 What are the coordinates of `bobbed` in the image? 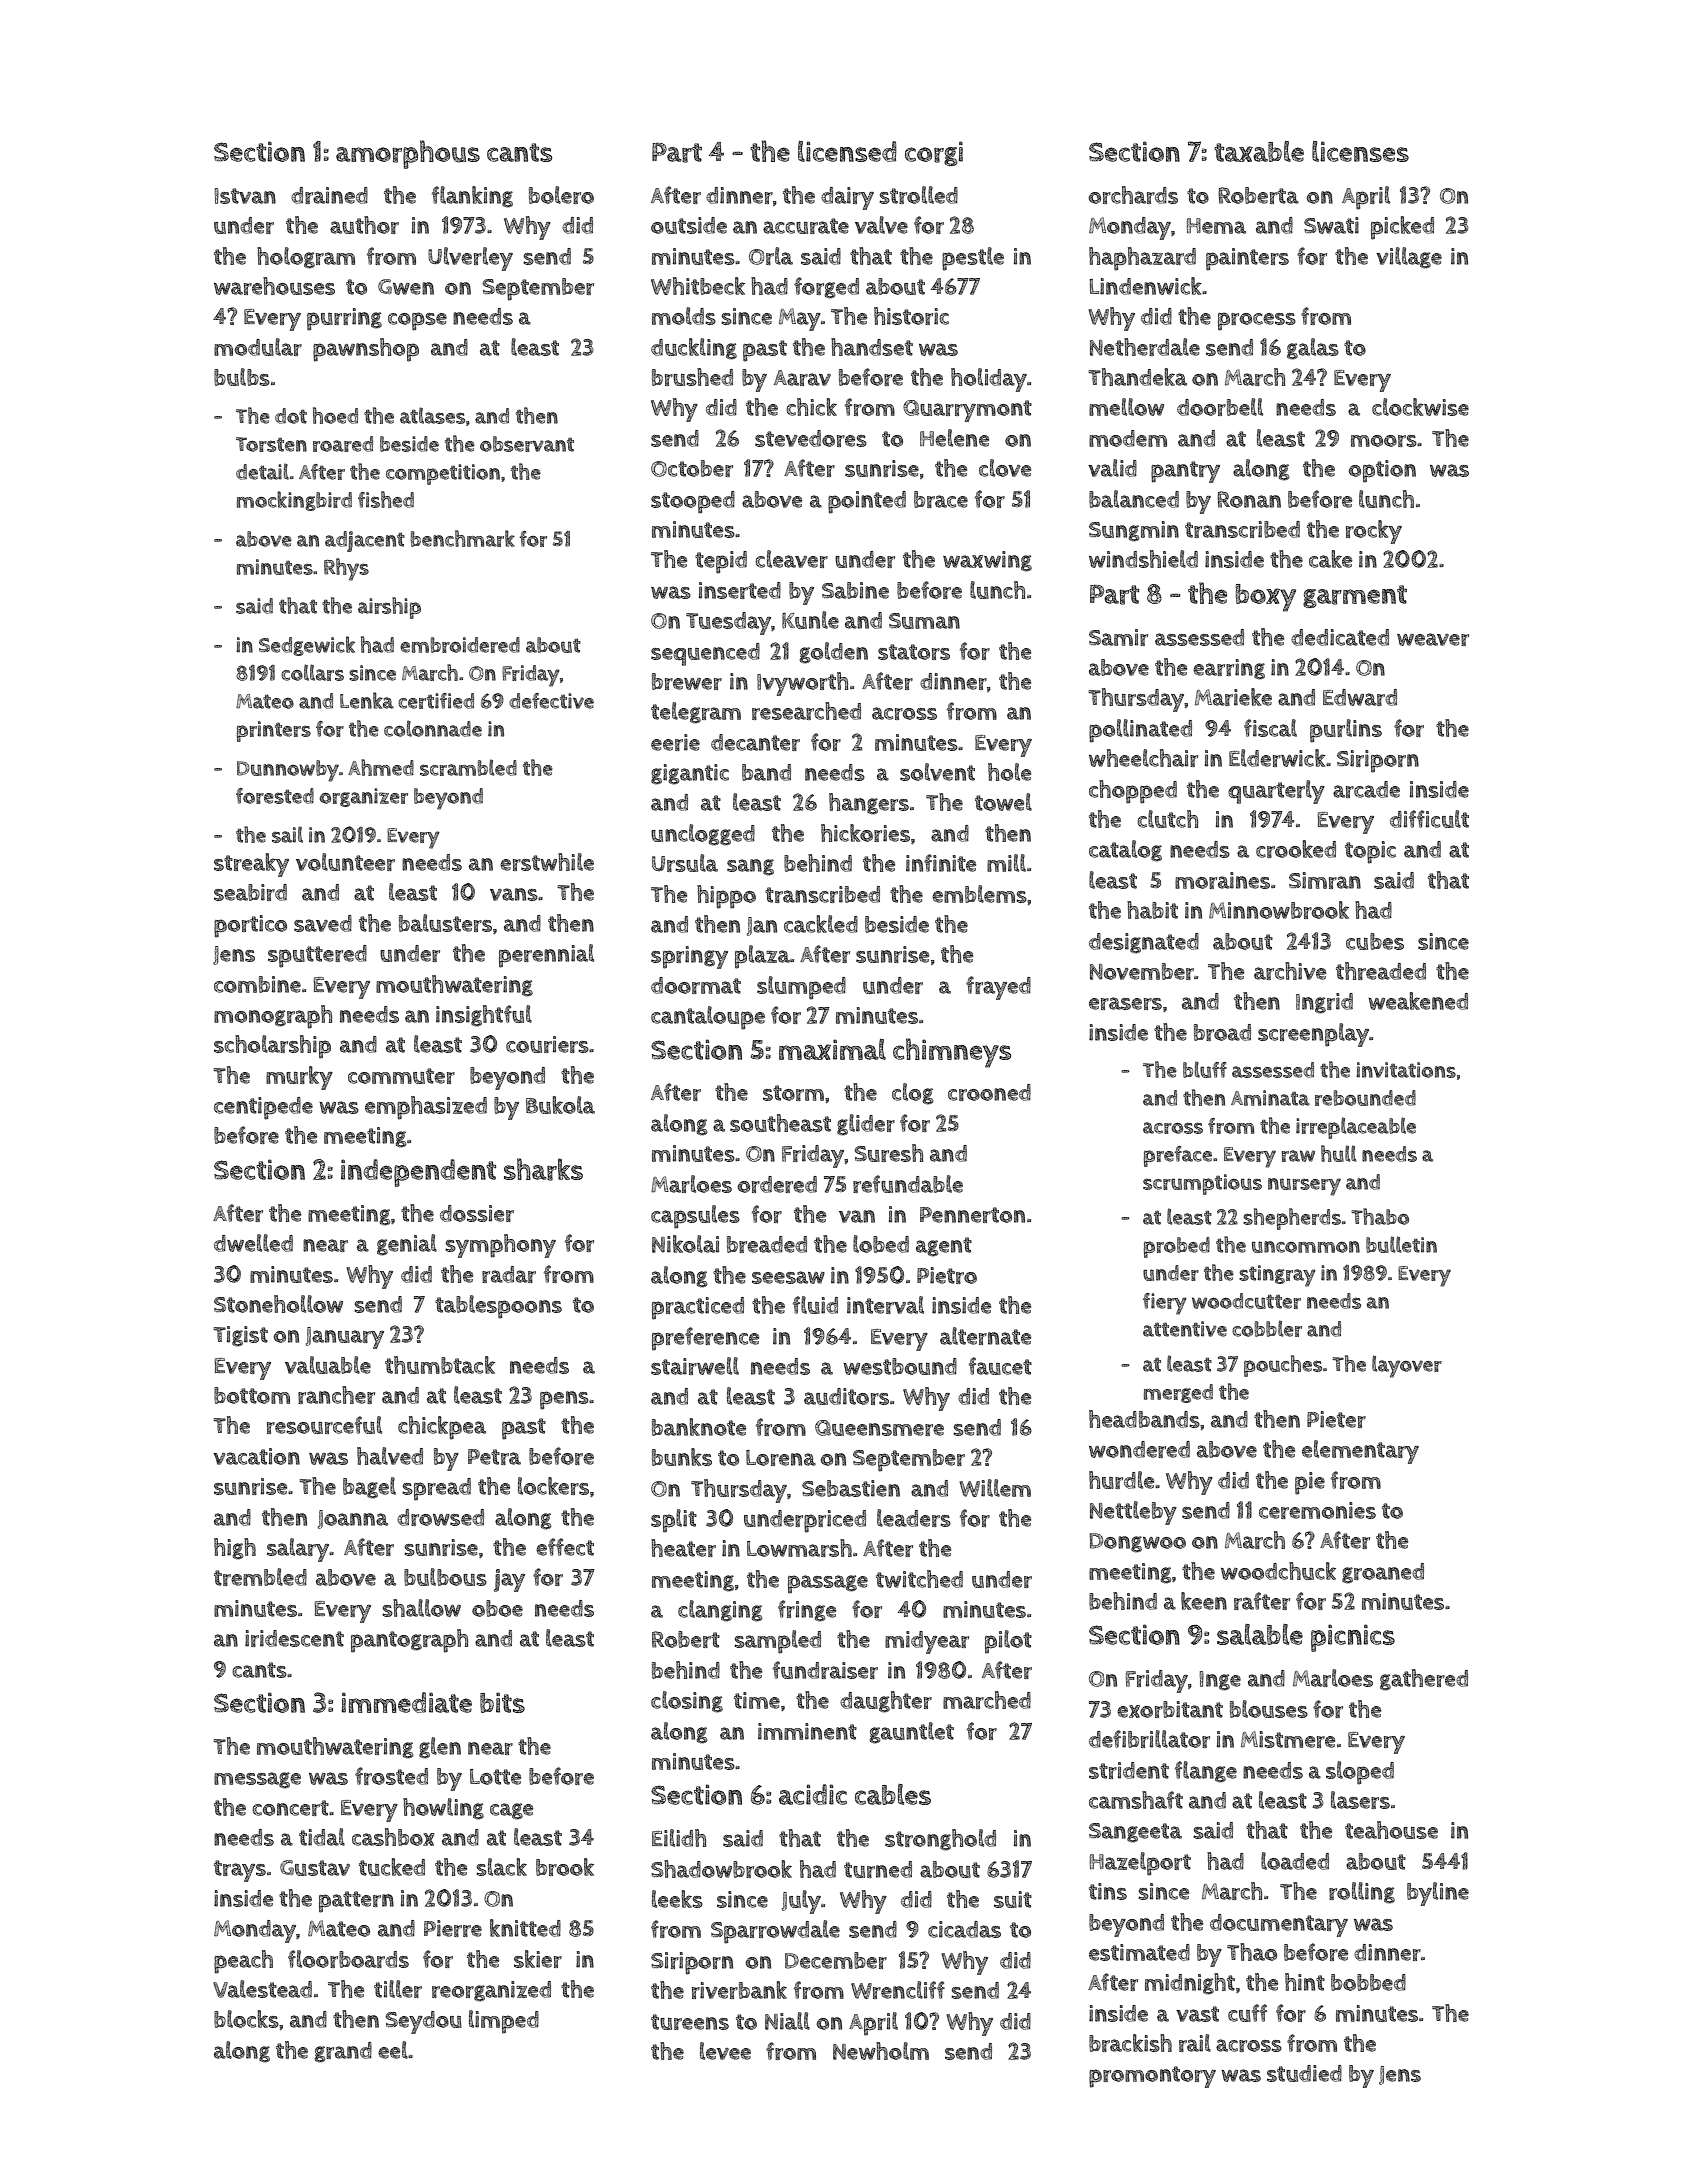 It's located at (1368, 1982).
